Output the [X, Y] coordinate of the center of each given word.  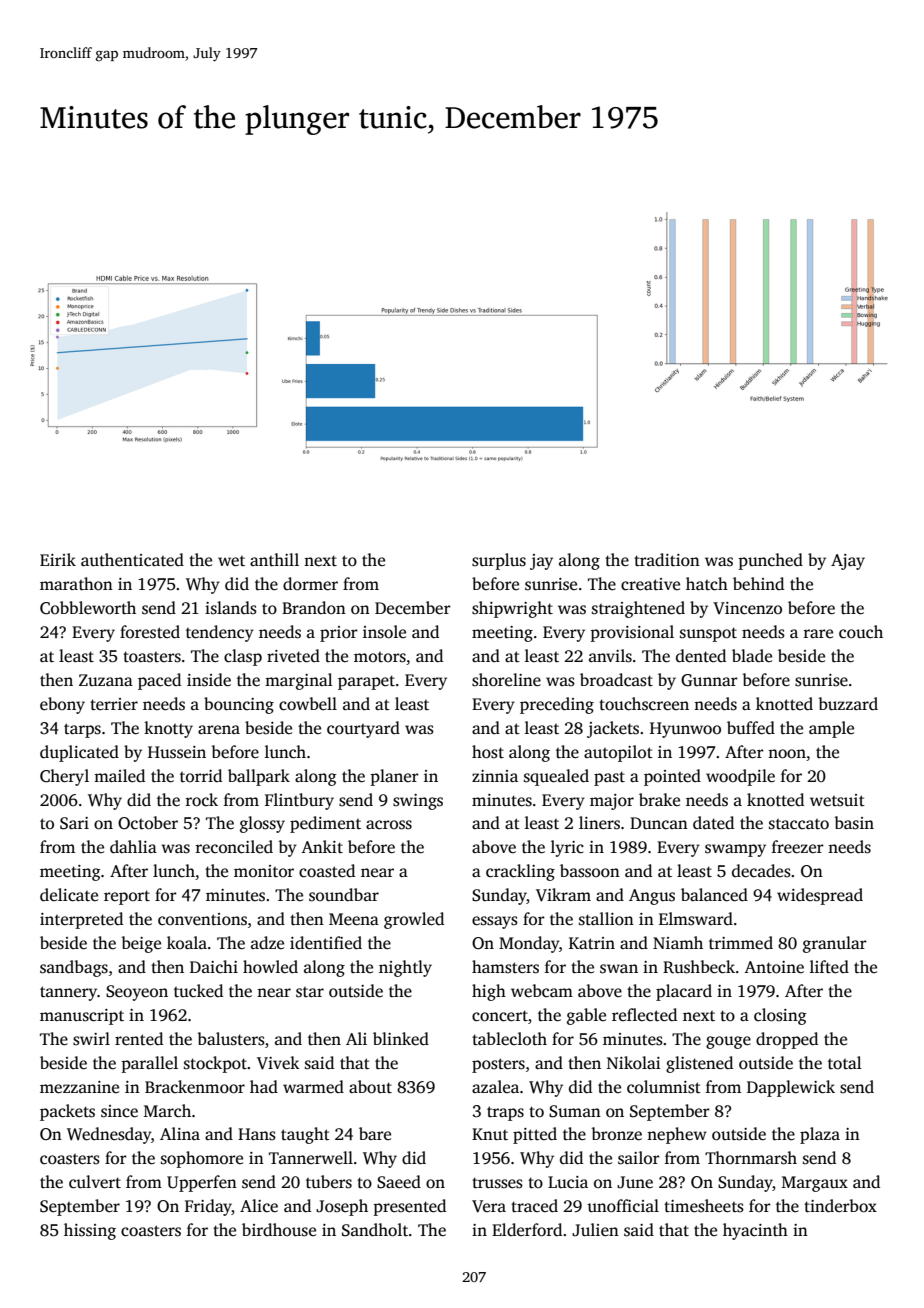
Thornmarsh [751, 1158]
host [488, 752]
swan [619, 969]
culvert [95, 1182]
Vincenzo [747, 608]
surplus [499, 561]
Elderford [527, 1230]
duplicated [79, 753]
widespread [820, 896]
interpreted [81, 920]
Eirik [58, 559]
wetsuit [837, 800]
